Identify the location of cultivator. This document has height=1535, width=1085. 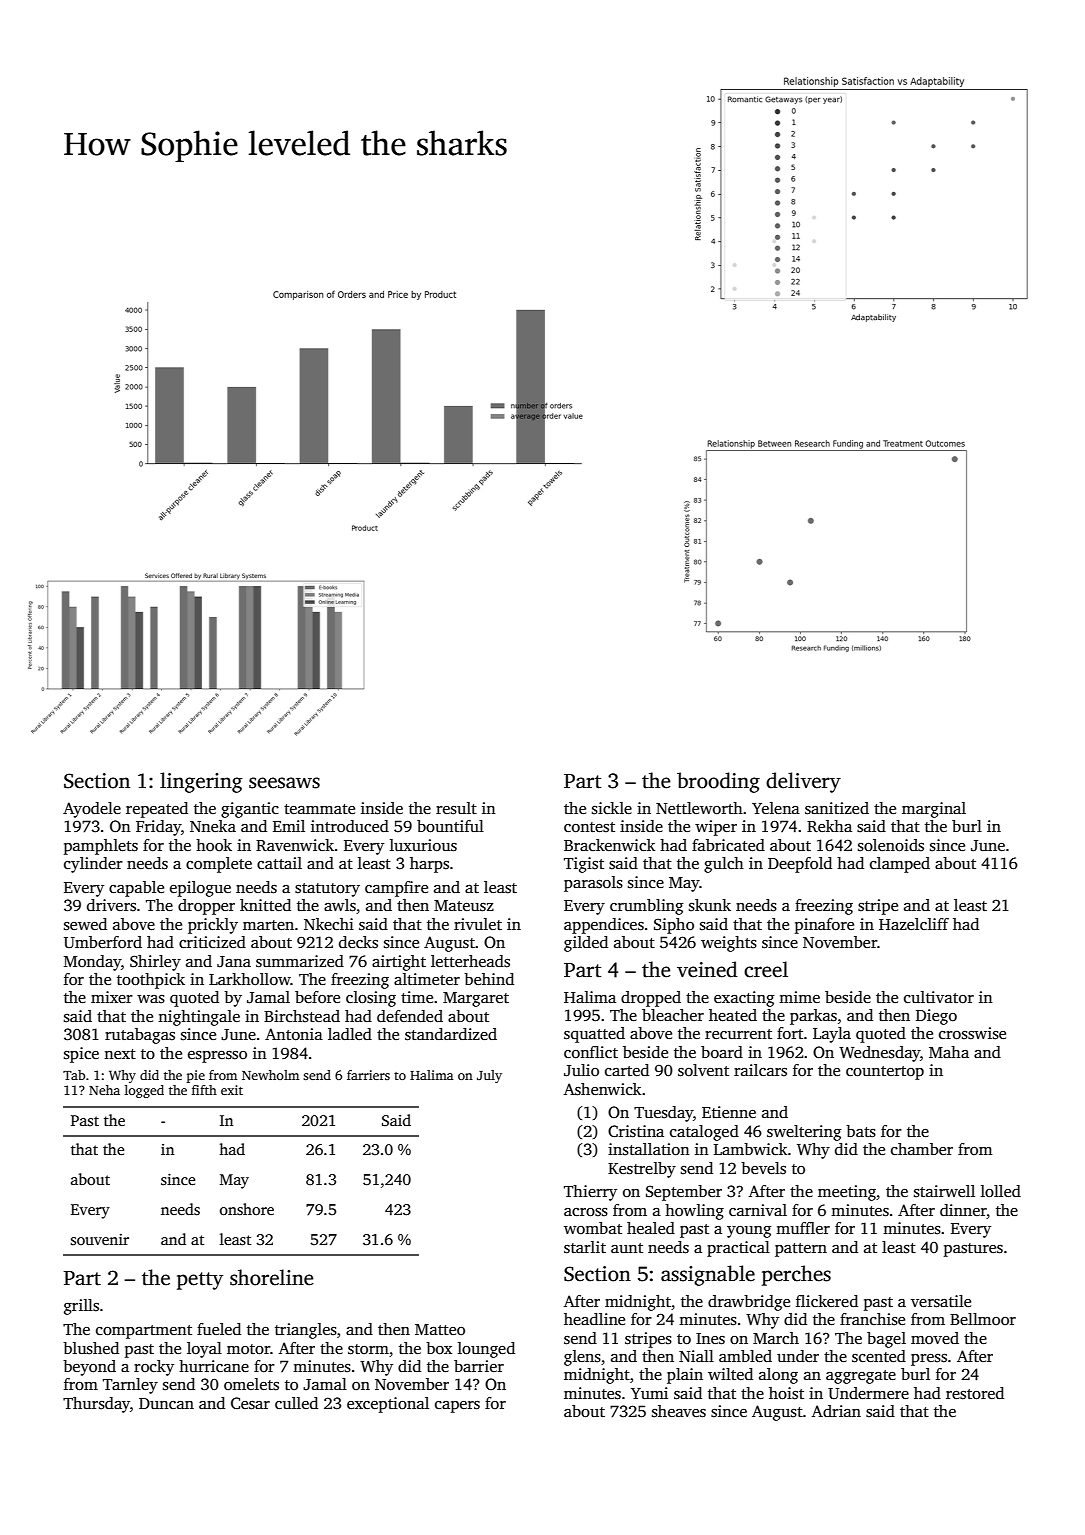
(939, 997).
